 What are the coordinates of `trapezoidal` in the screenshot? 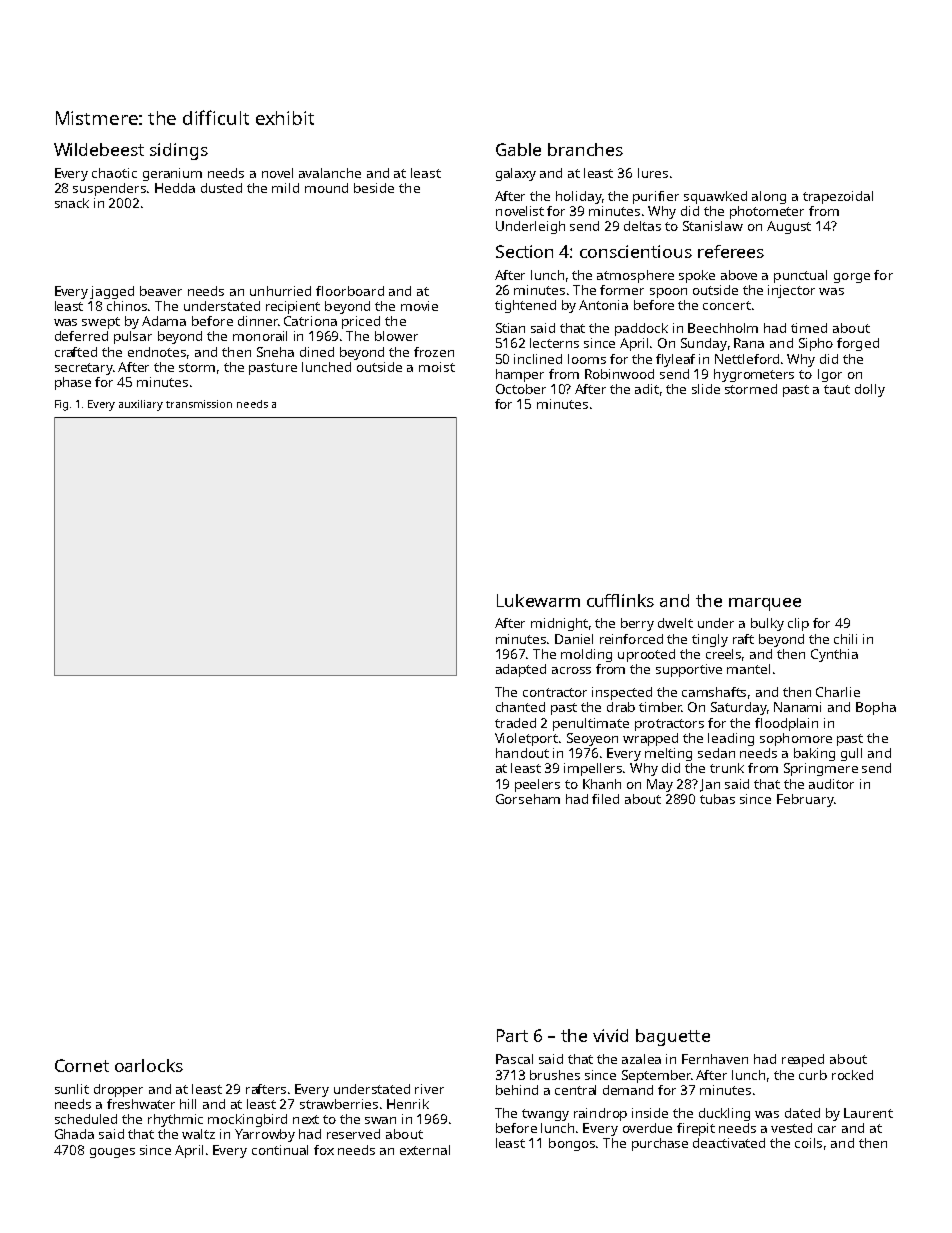 It's located at (838, 197).
